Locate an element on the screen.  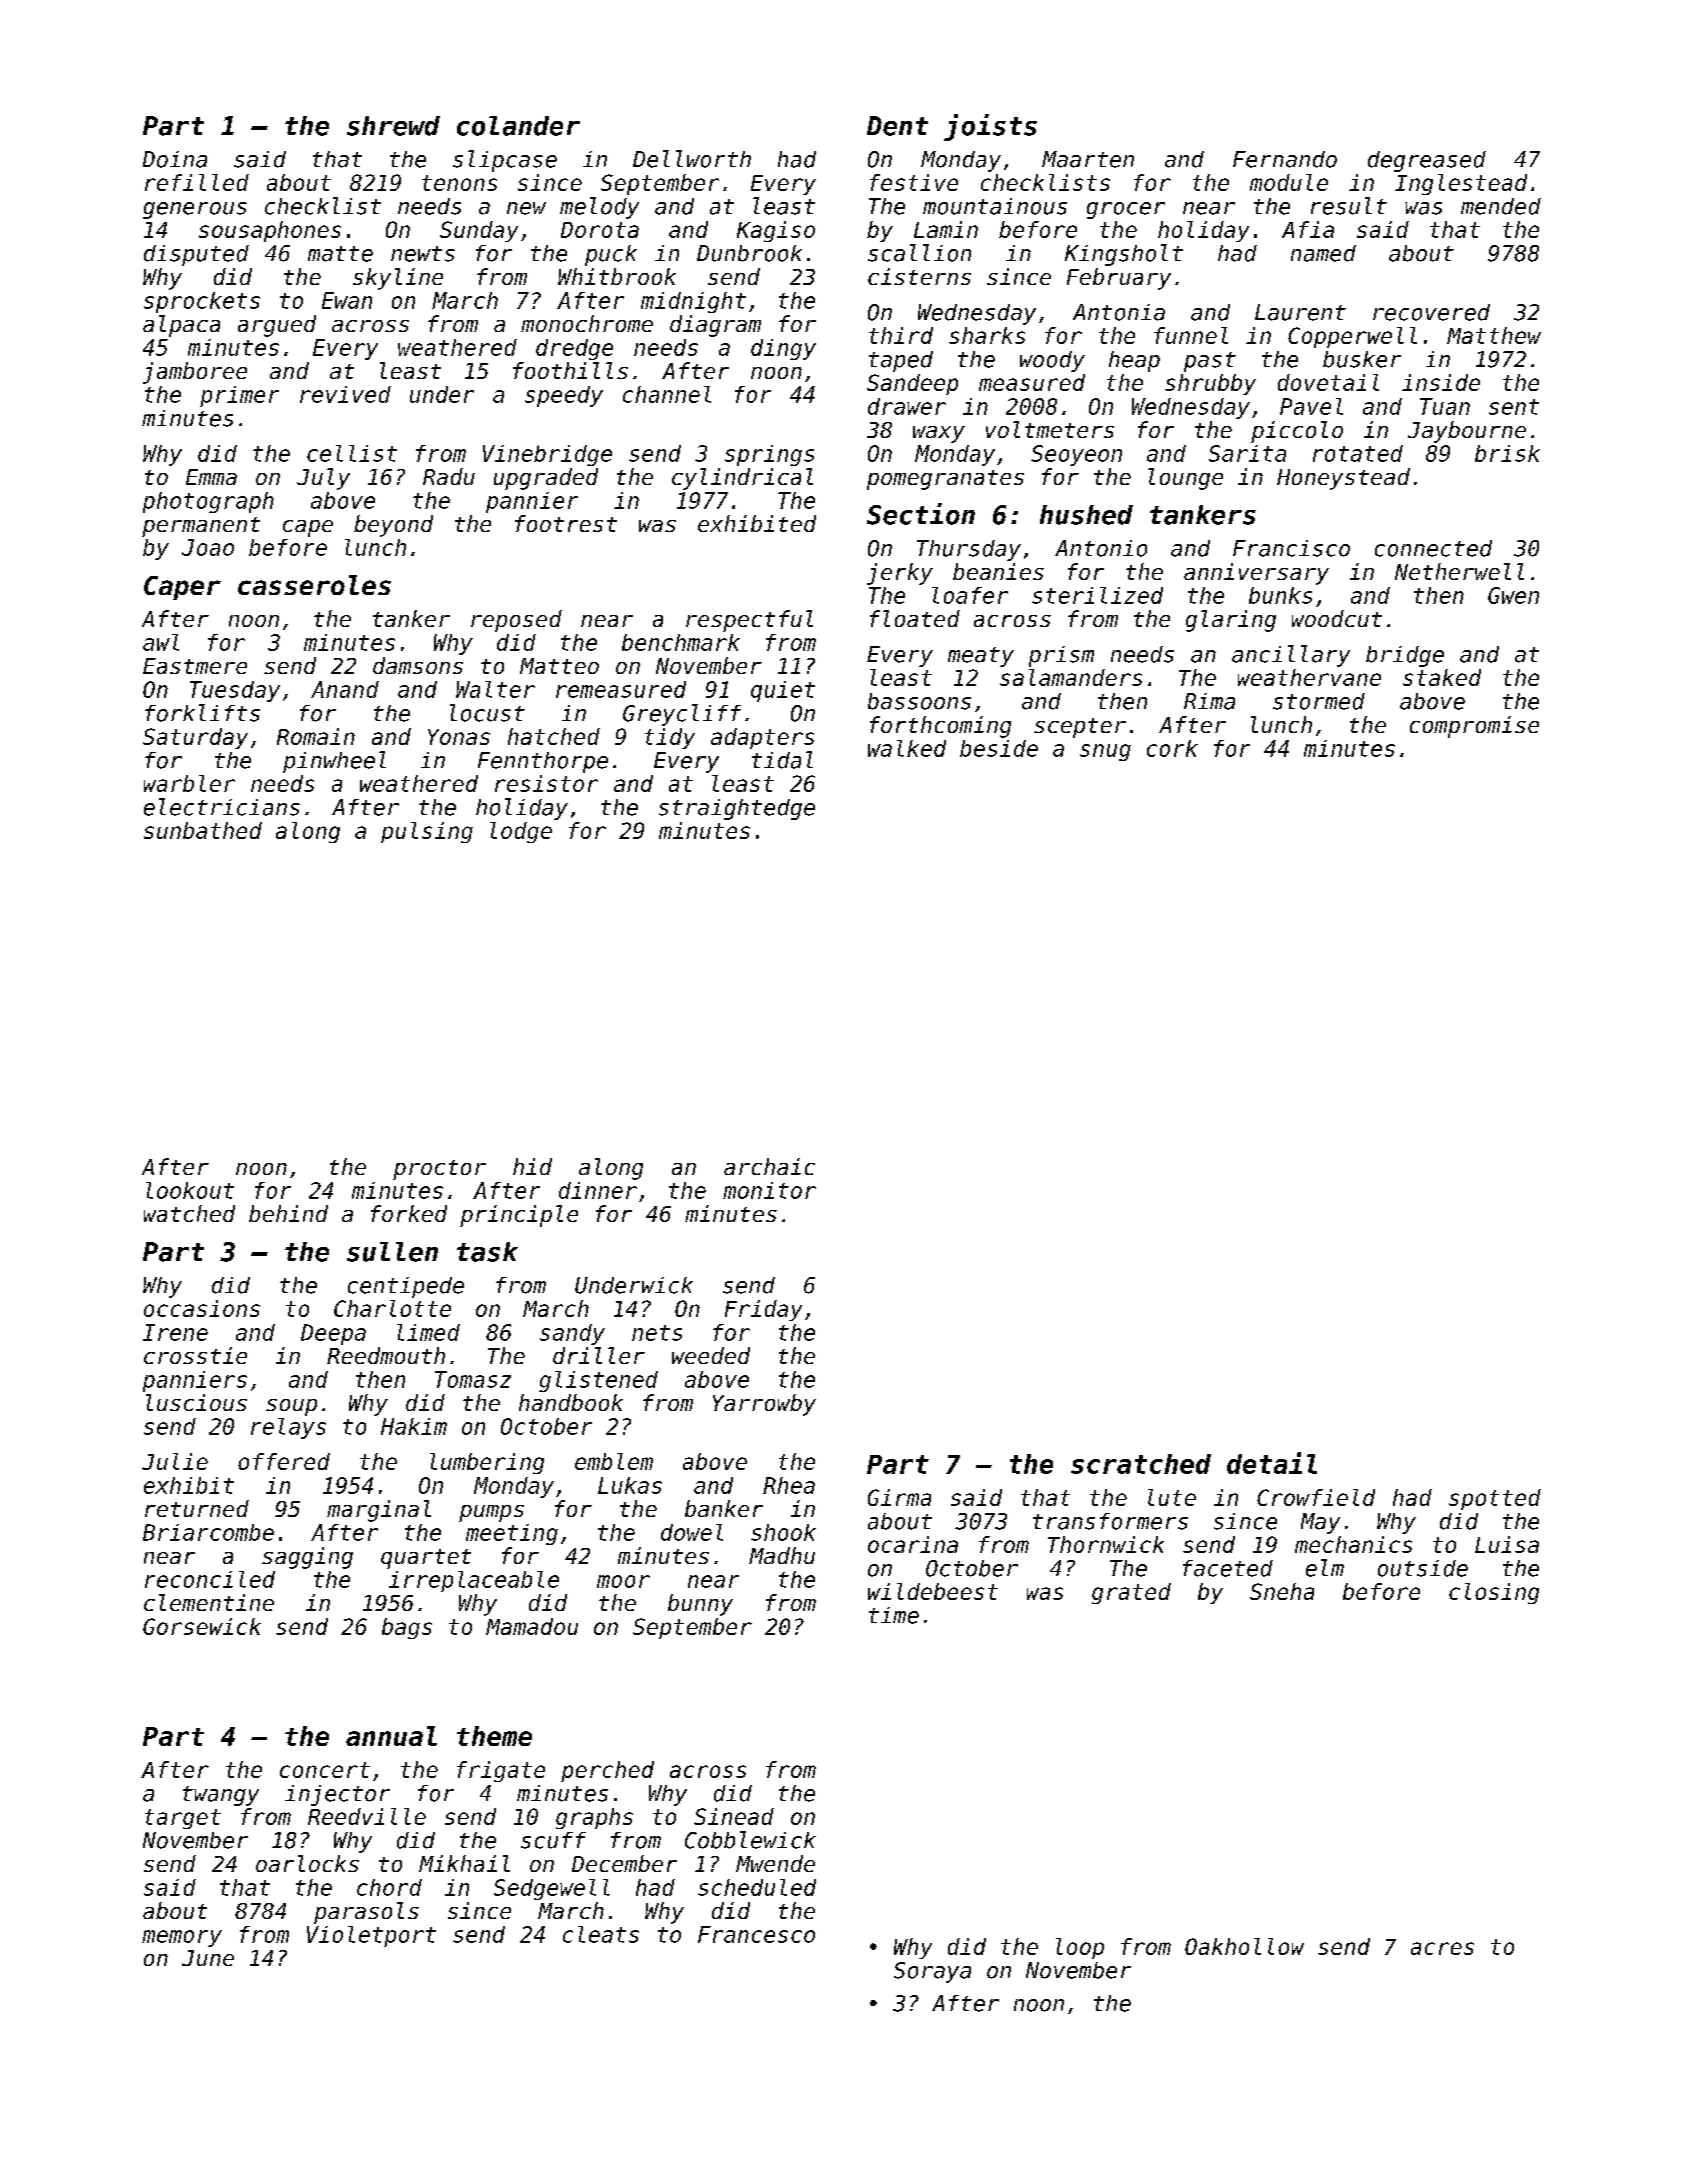
third is located at coordinates (901, 335).
